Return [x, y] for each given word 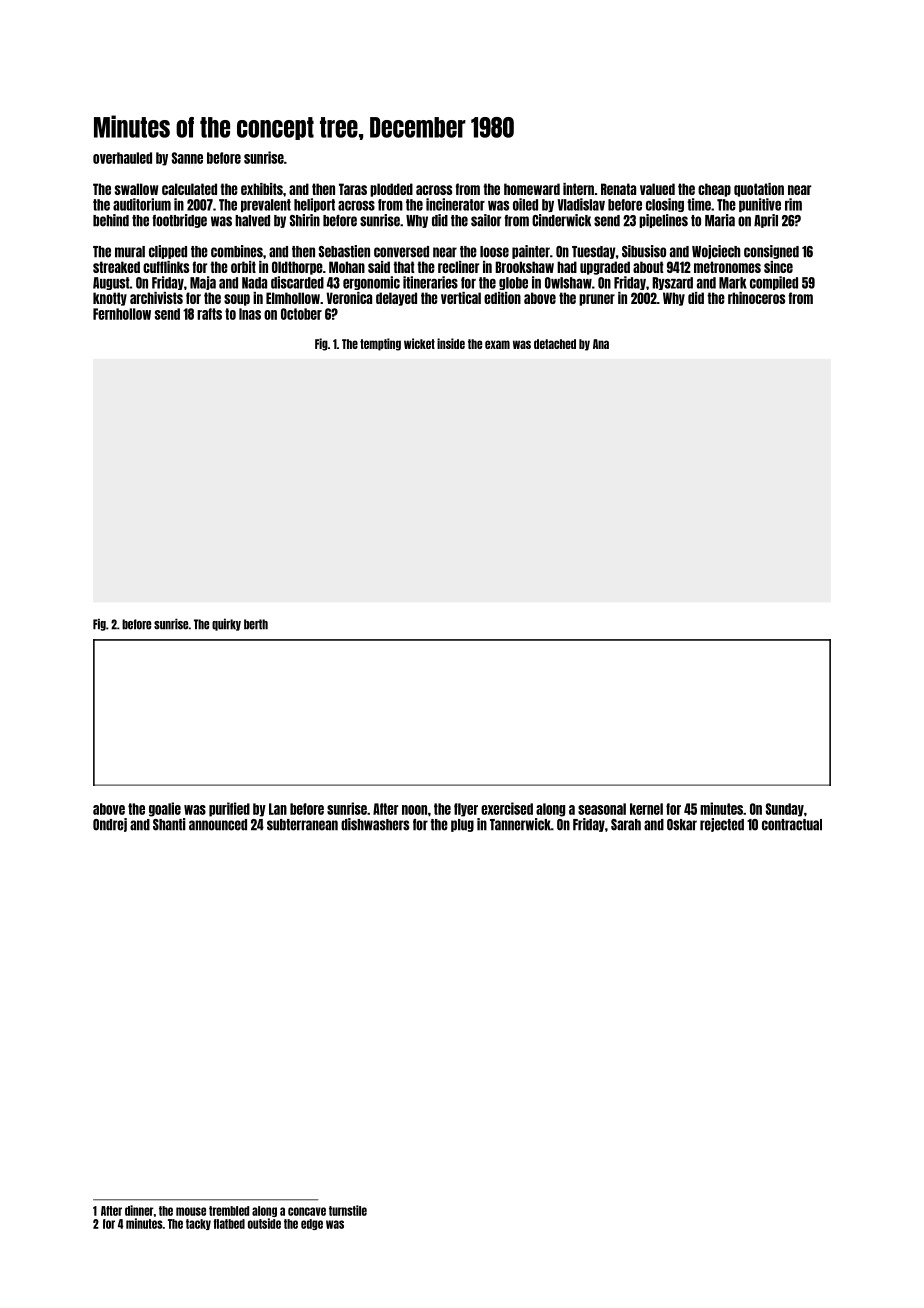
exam [497, 344]
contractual [792, 825]
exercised [507, 808]
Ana [601, 344]
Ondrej [110, 825]
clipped [168, 252]
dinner [139, 1210]
